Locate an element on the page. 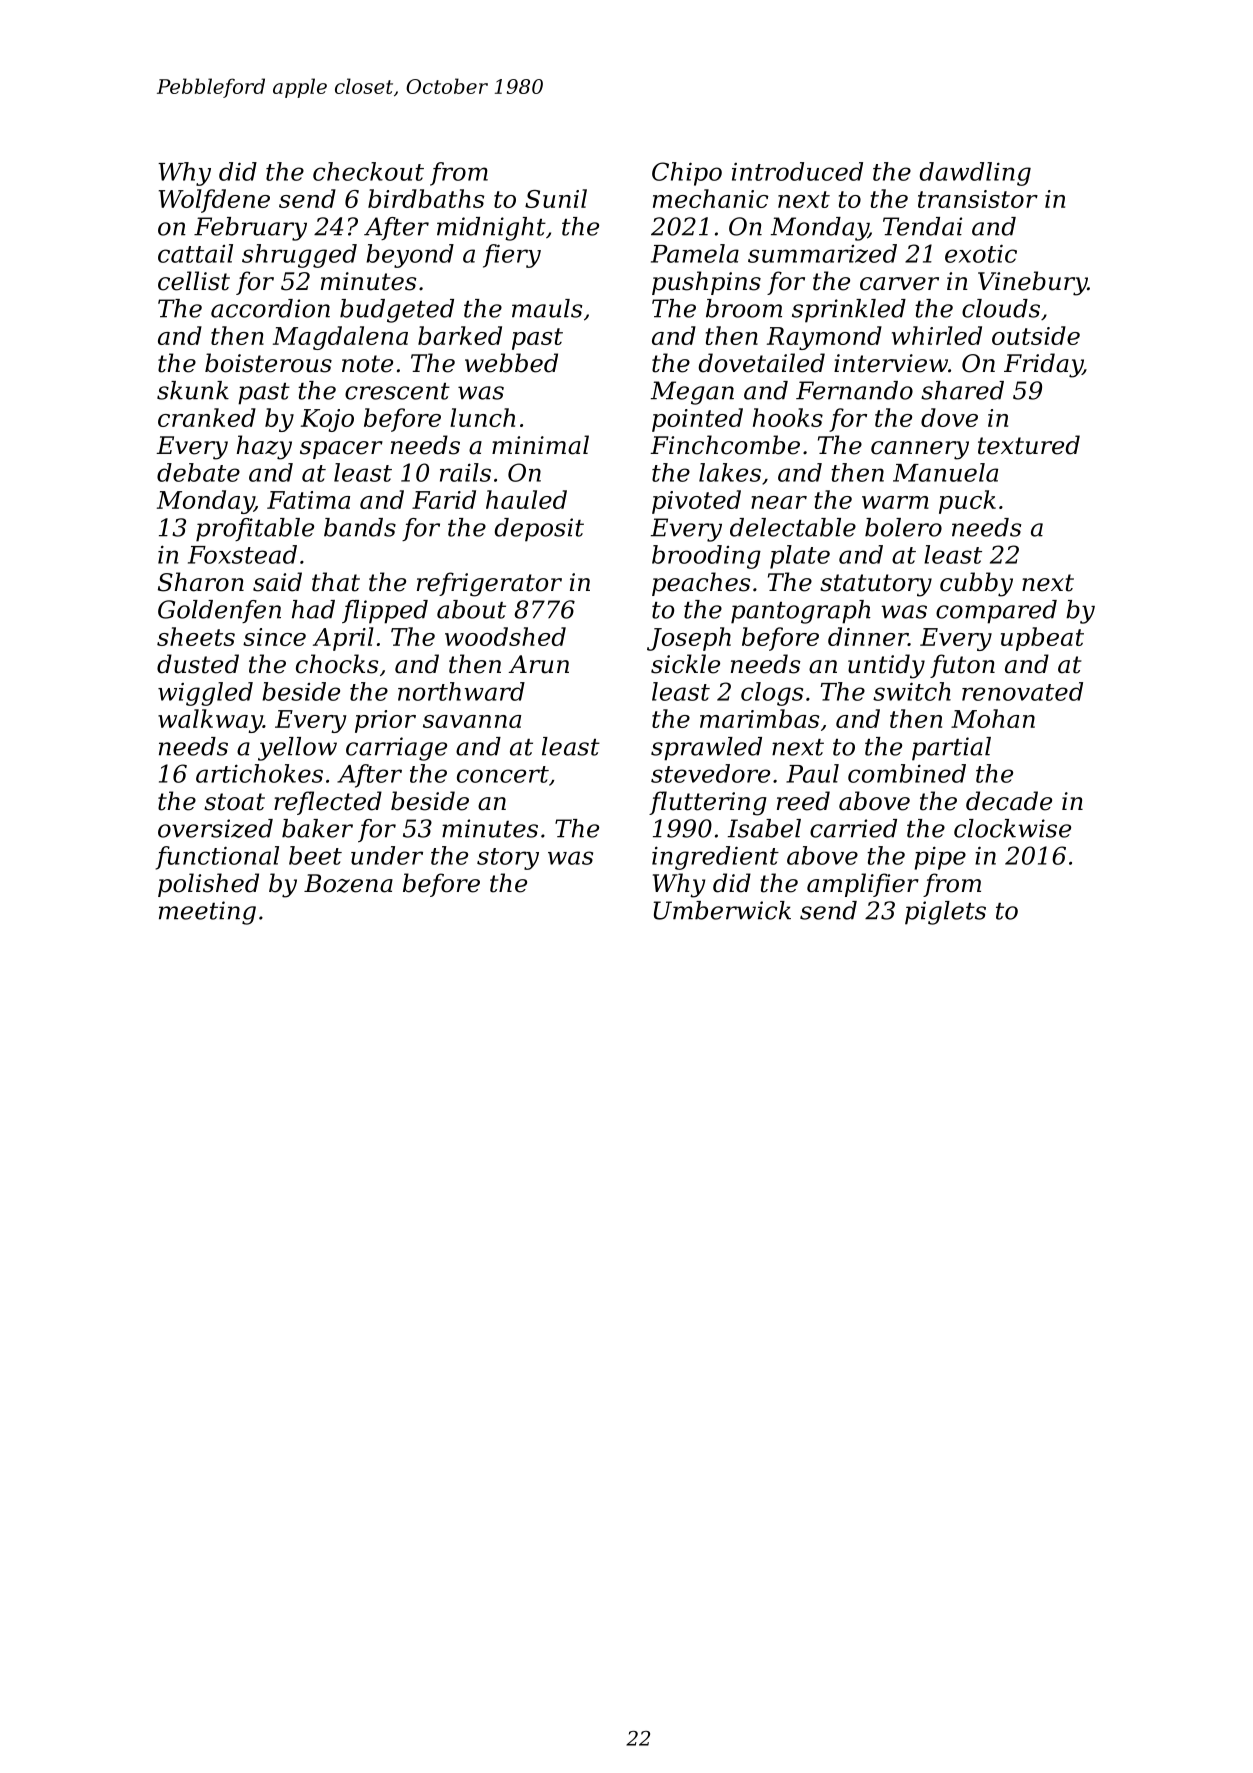  Wolfdene is located at coordinates (214, 201).
